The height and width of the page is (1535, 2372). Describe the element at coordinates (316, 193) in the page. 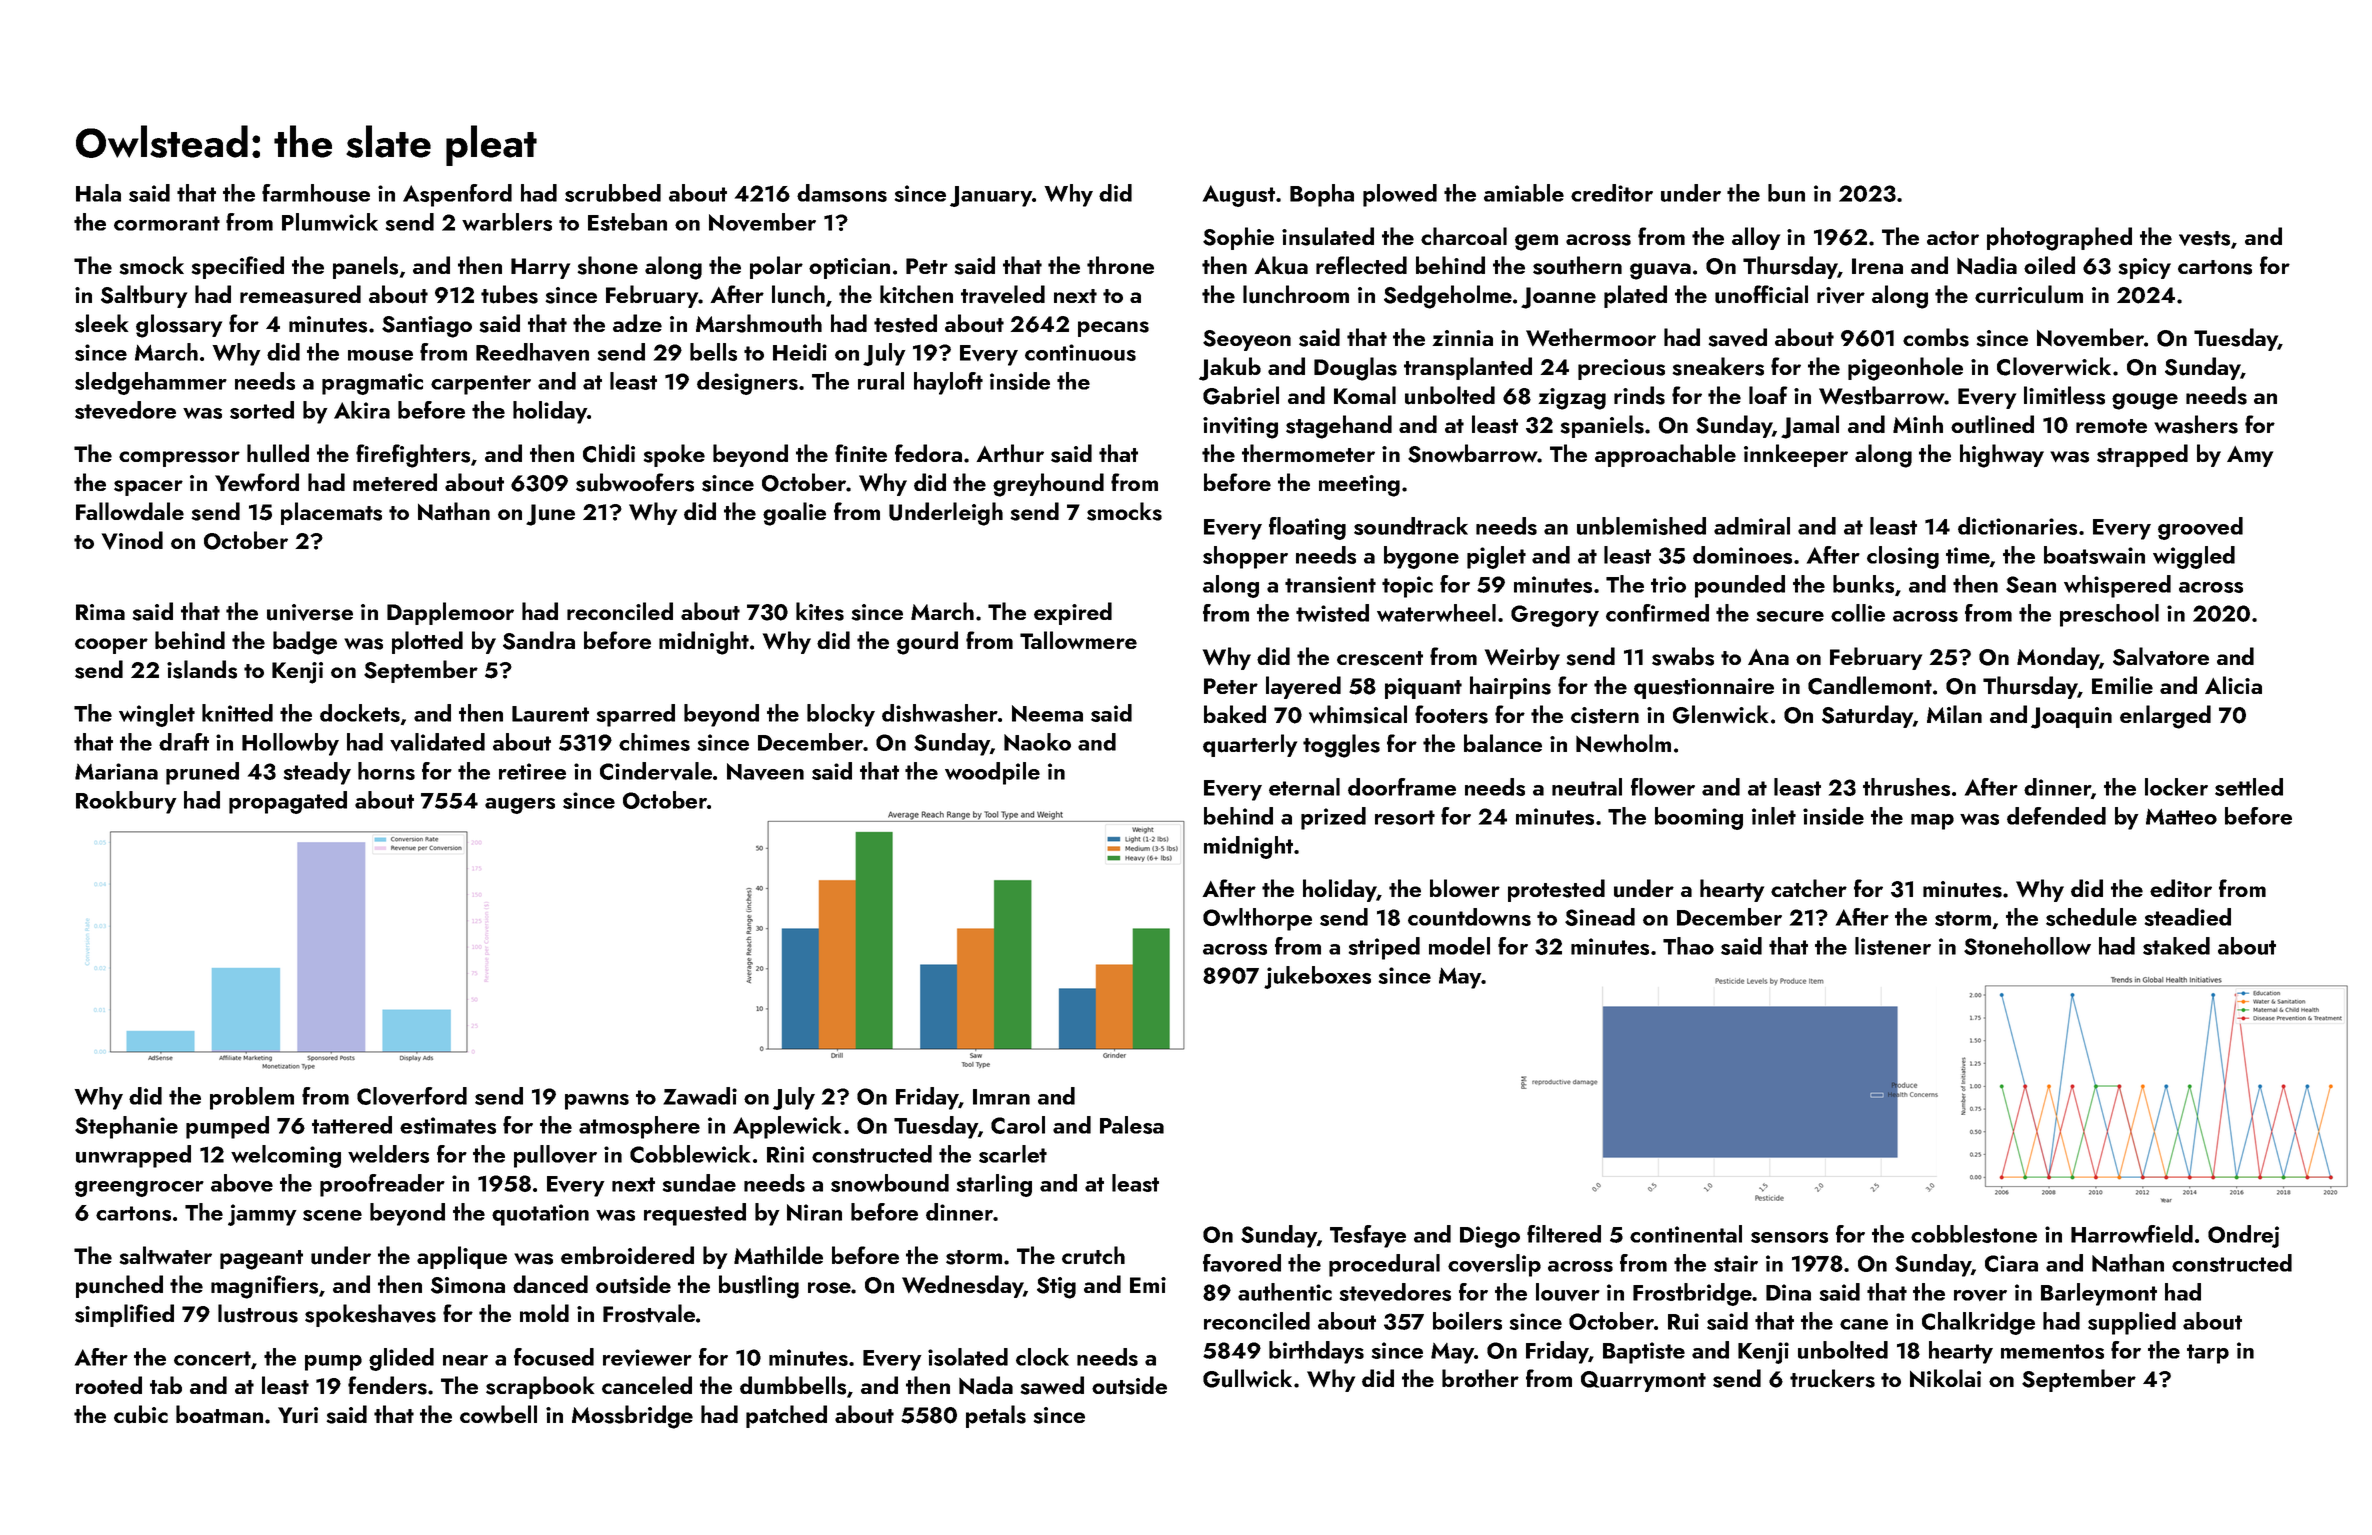

I see `farmhouse` at that location.
